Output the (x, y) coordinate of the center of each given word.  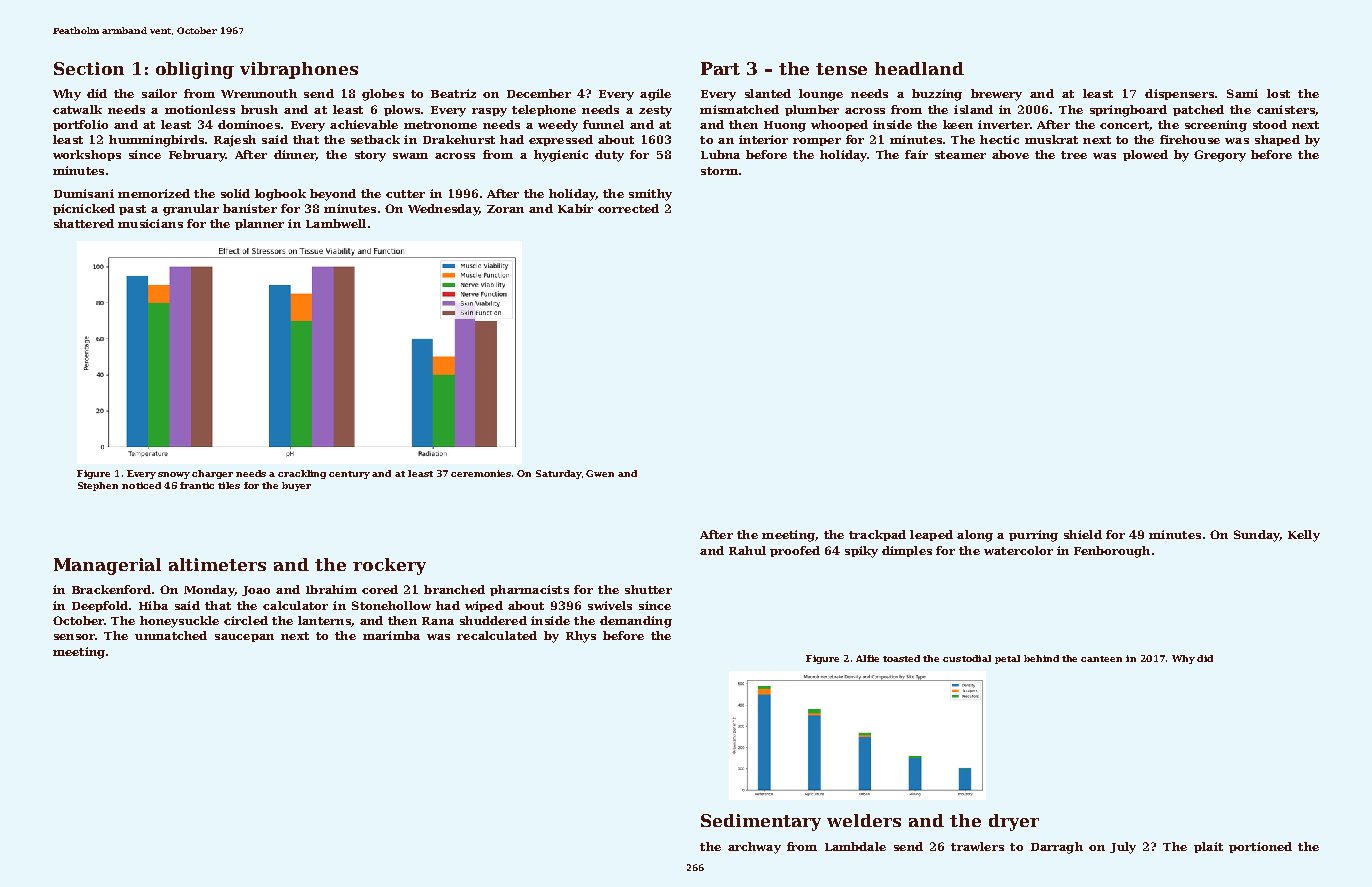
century (349, 475)
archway (754, 848)
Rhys (581, 637)
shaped (1277, 140)
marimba (391, 635)
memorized (154, 193)
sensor (74, 637)
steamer (960, 155)
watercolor (1018, 550)
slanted (768, 93)
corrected (628, 208)
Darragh (1057, 848)
